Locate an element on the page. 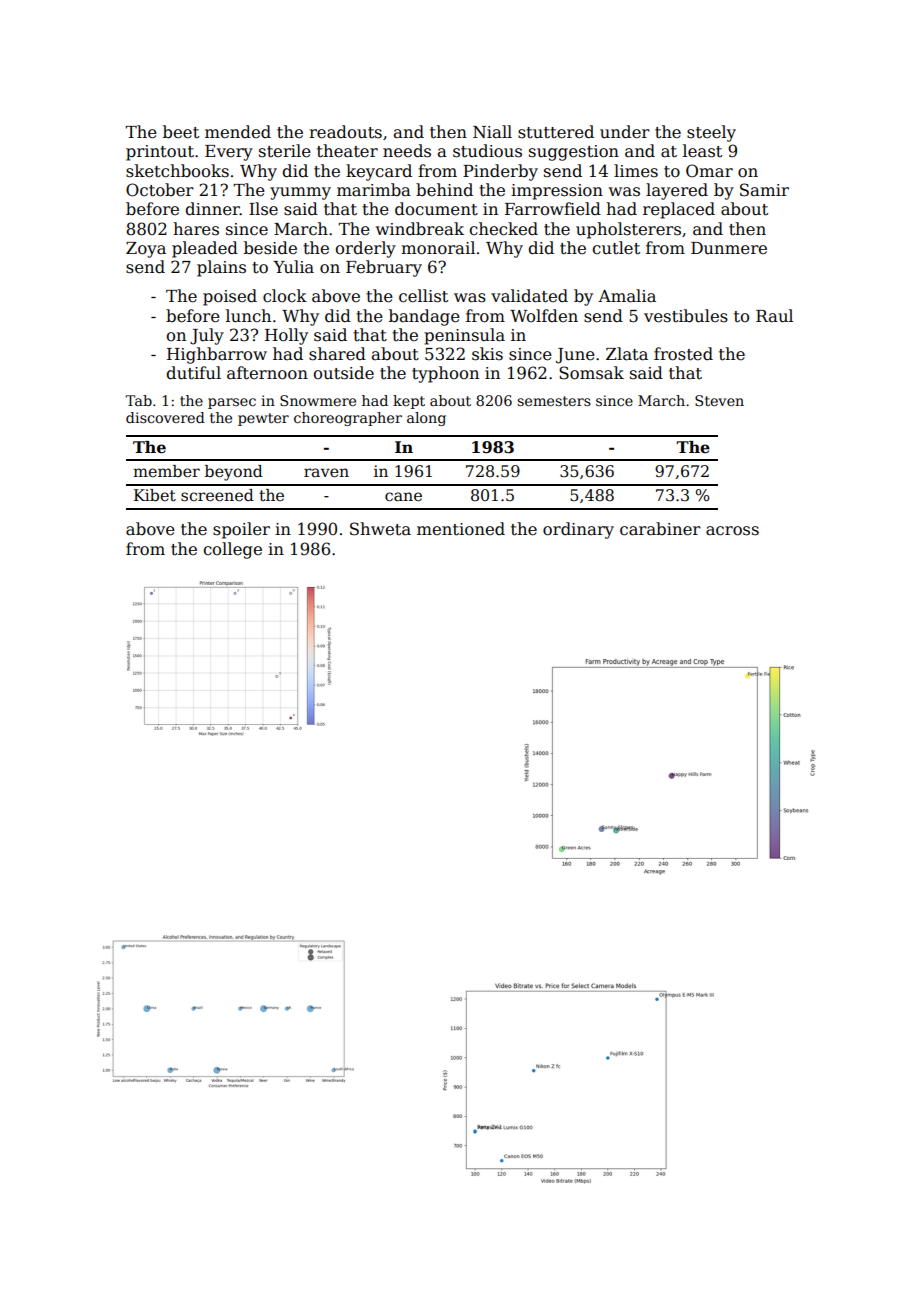 This image has height=1311, width=924. steely is located at coordinates (711, 133).
